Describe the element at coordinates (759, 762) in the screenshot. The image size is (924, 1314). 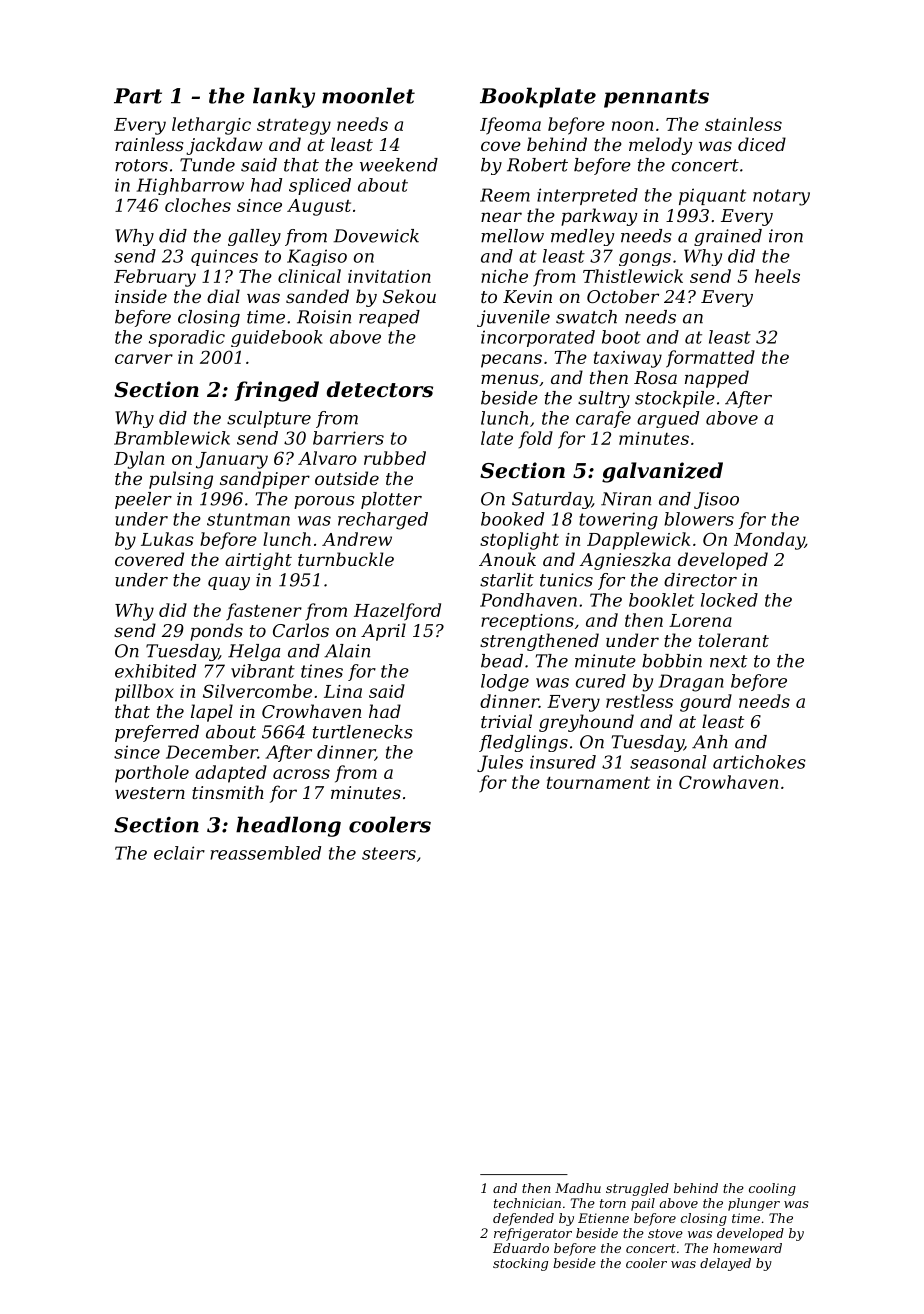
I see `artichokes` at that location.
